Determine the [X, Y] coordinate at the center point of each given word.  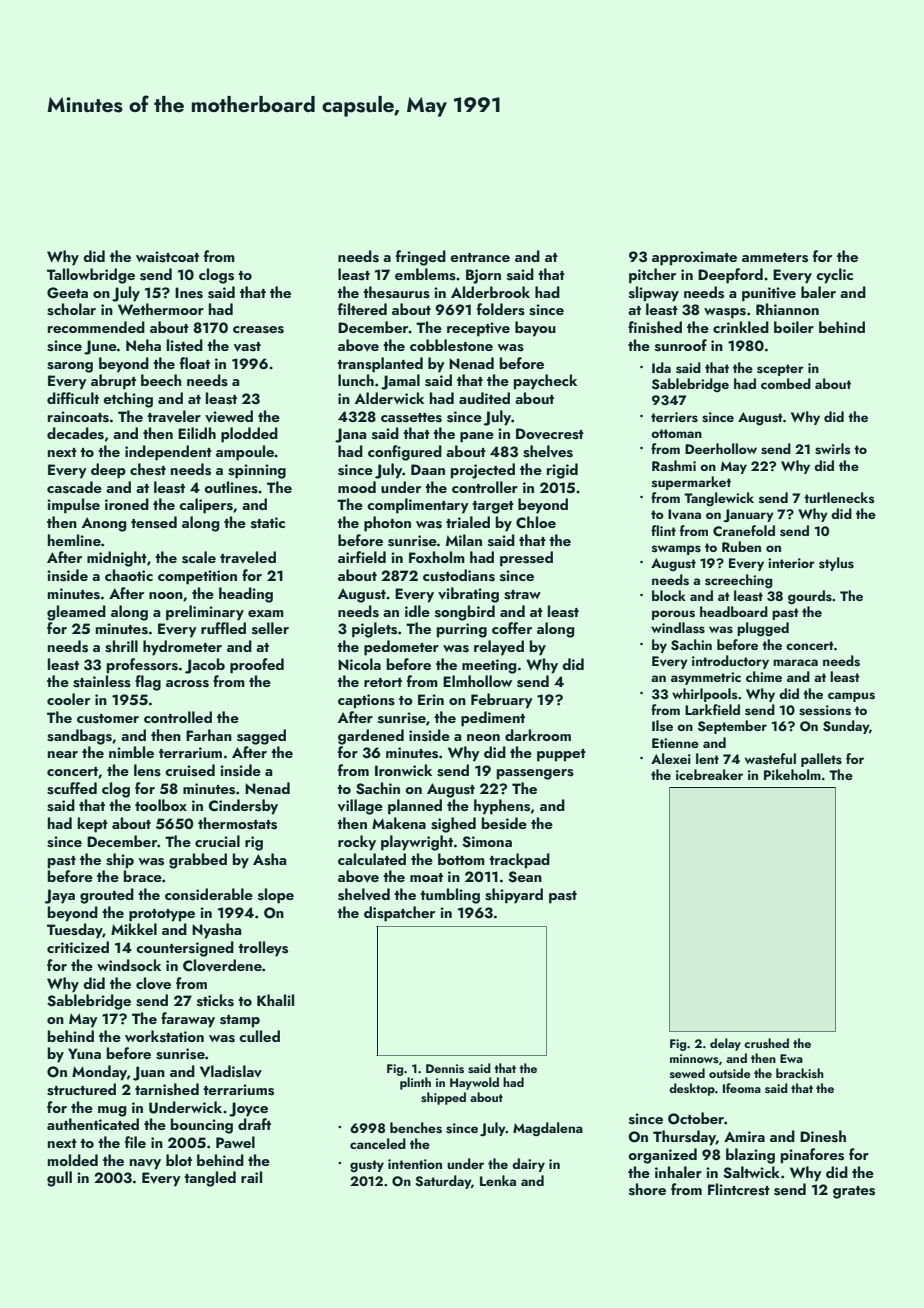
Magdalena [548, 1129]
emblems [425, 274]
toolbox [161, 805]
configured [405, 453]
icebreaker [709, 774]
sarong [70, 367]
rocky [357, 843]
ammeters [775, 258]
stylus [836, 564]
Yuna [84, 1053]
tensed [154, 522]
